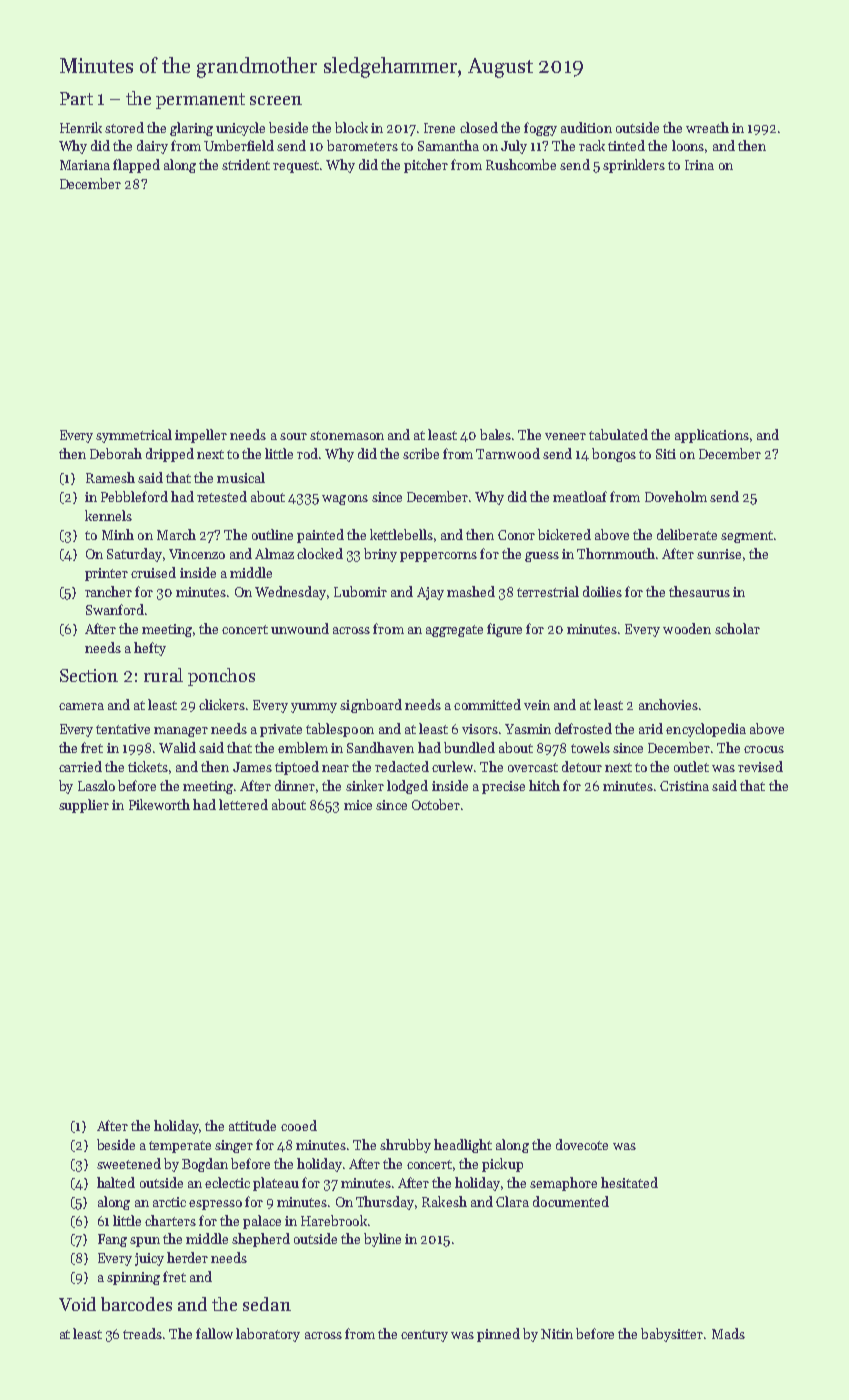 The width and height of the screenshot is (849, 1400). What do you see at coordinates (521, 164) in the screenshot?
I see `Rushcombe` at bounding box center [521, 164].
